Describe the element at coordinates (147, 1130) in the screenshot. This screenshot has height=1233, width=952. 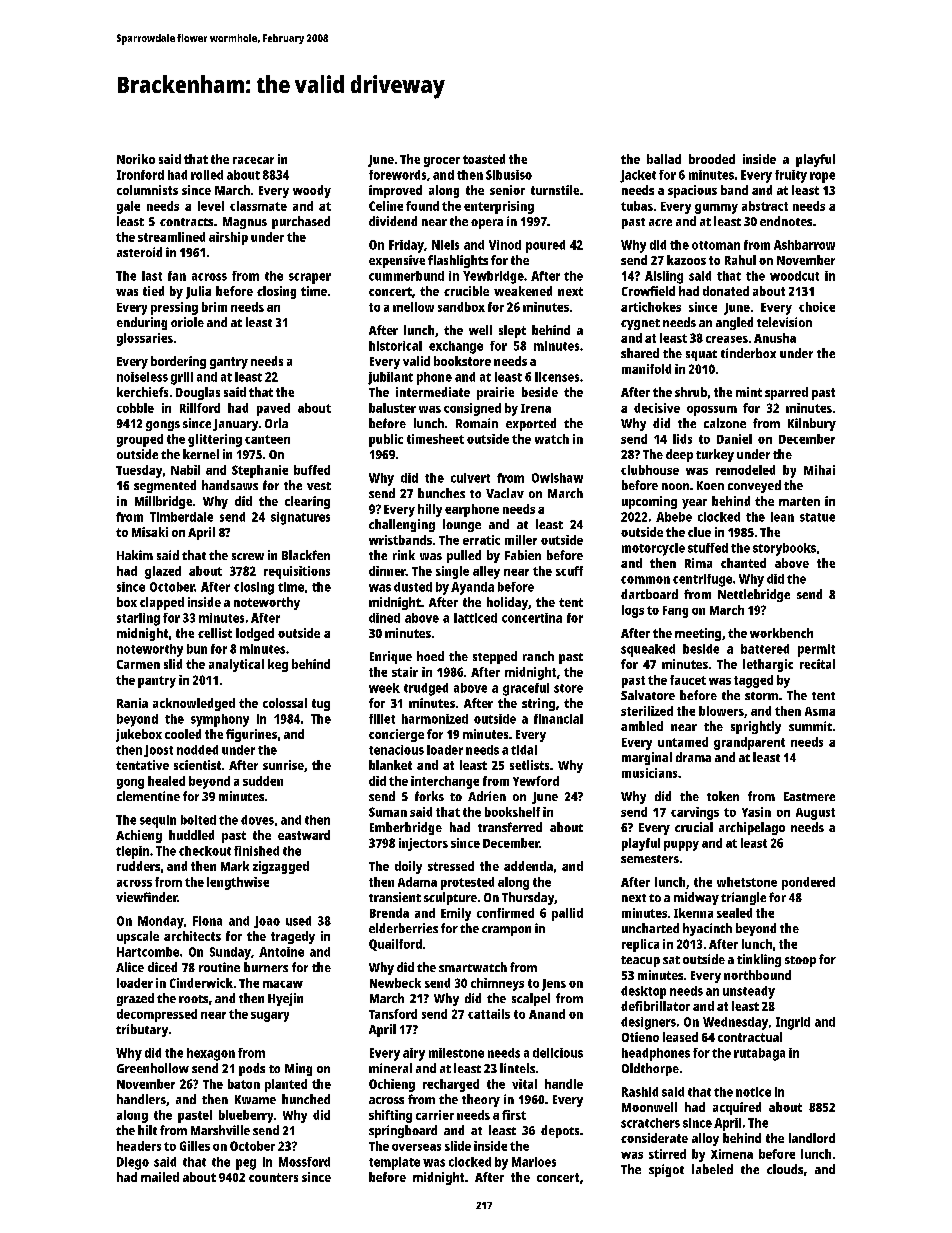
I see `hilt` at that location.
